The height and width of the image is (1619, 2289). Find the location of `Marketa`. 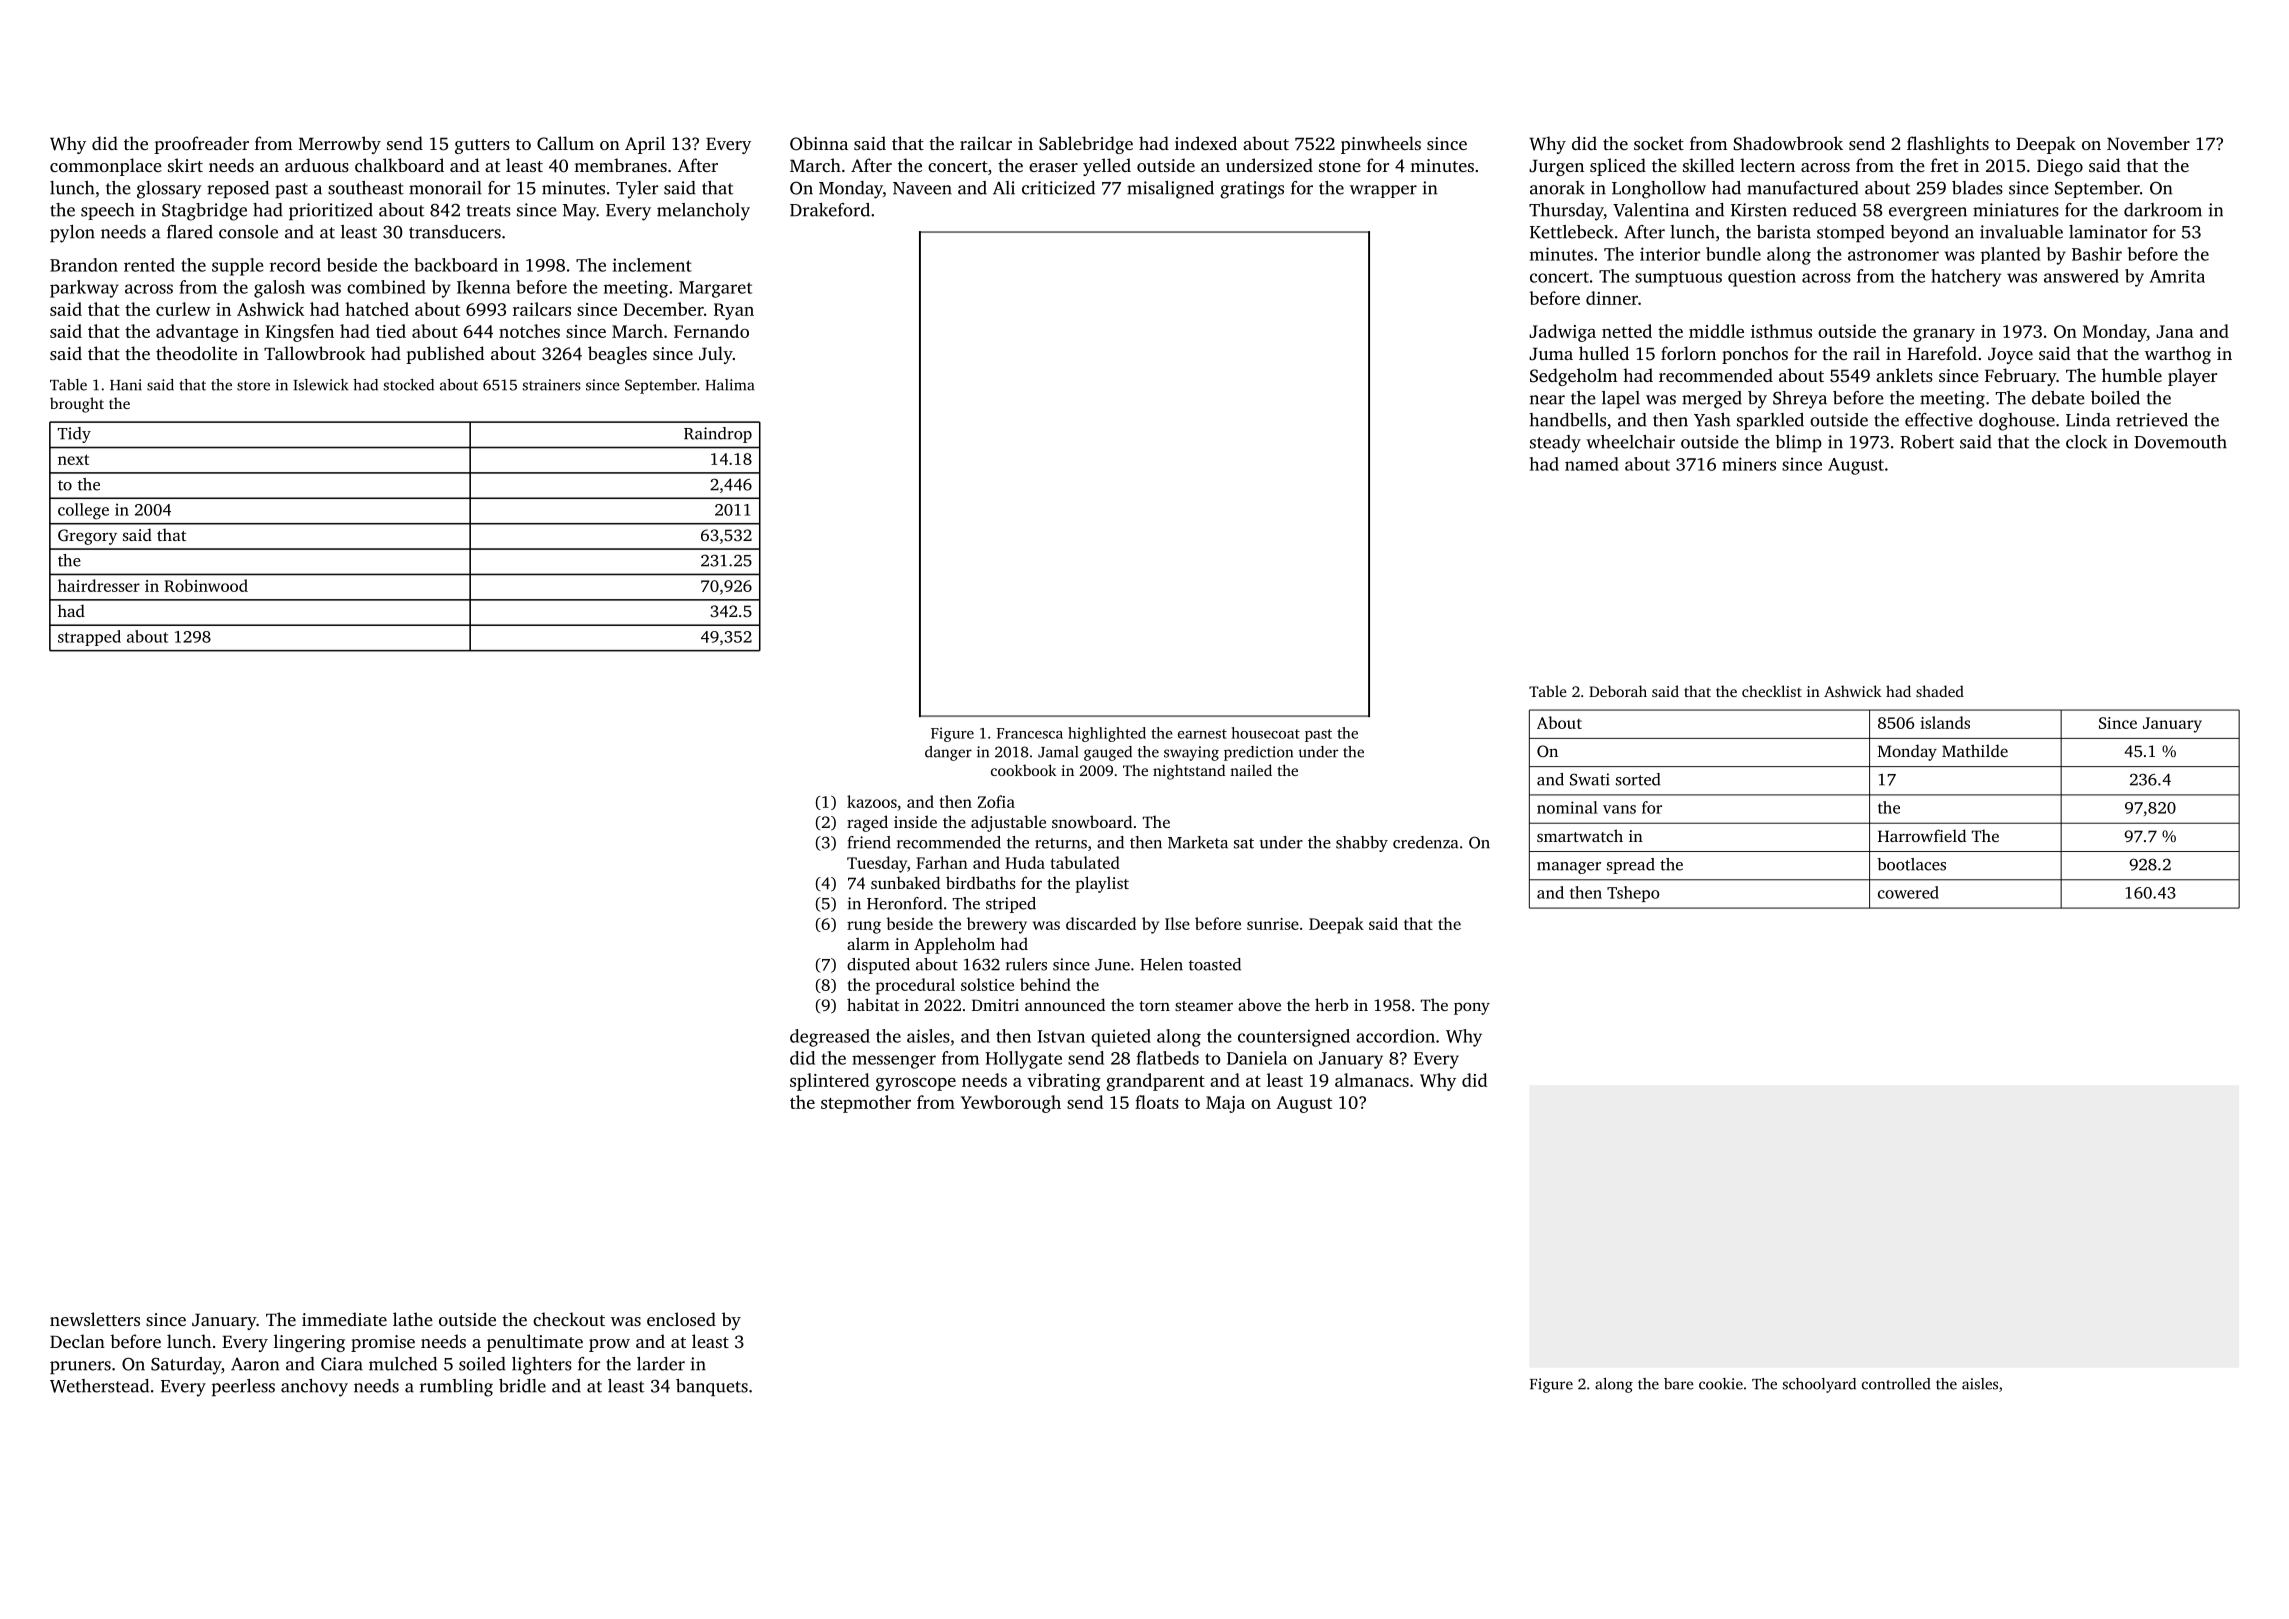

Marketa is located at coordinates (1198, 842).
